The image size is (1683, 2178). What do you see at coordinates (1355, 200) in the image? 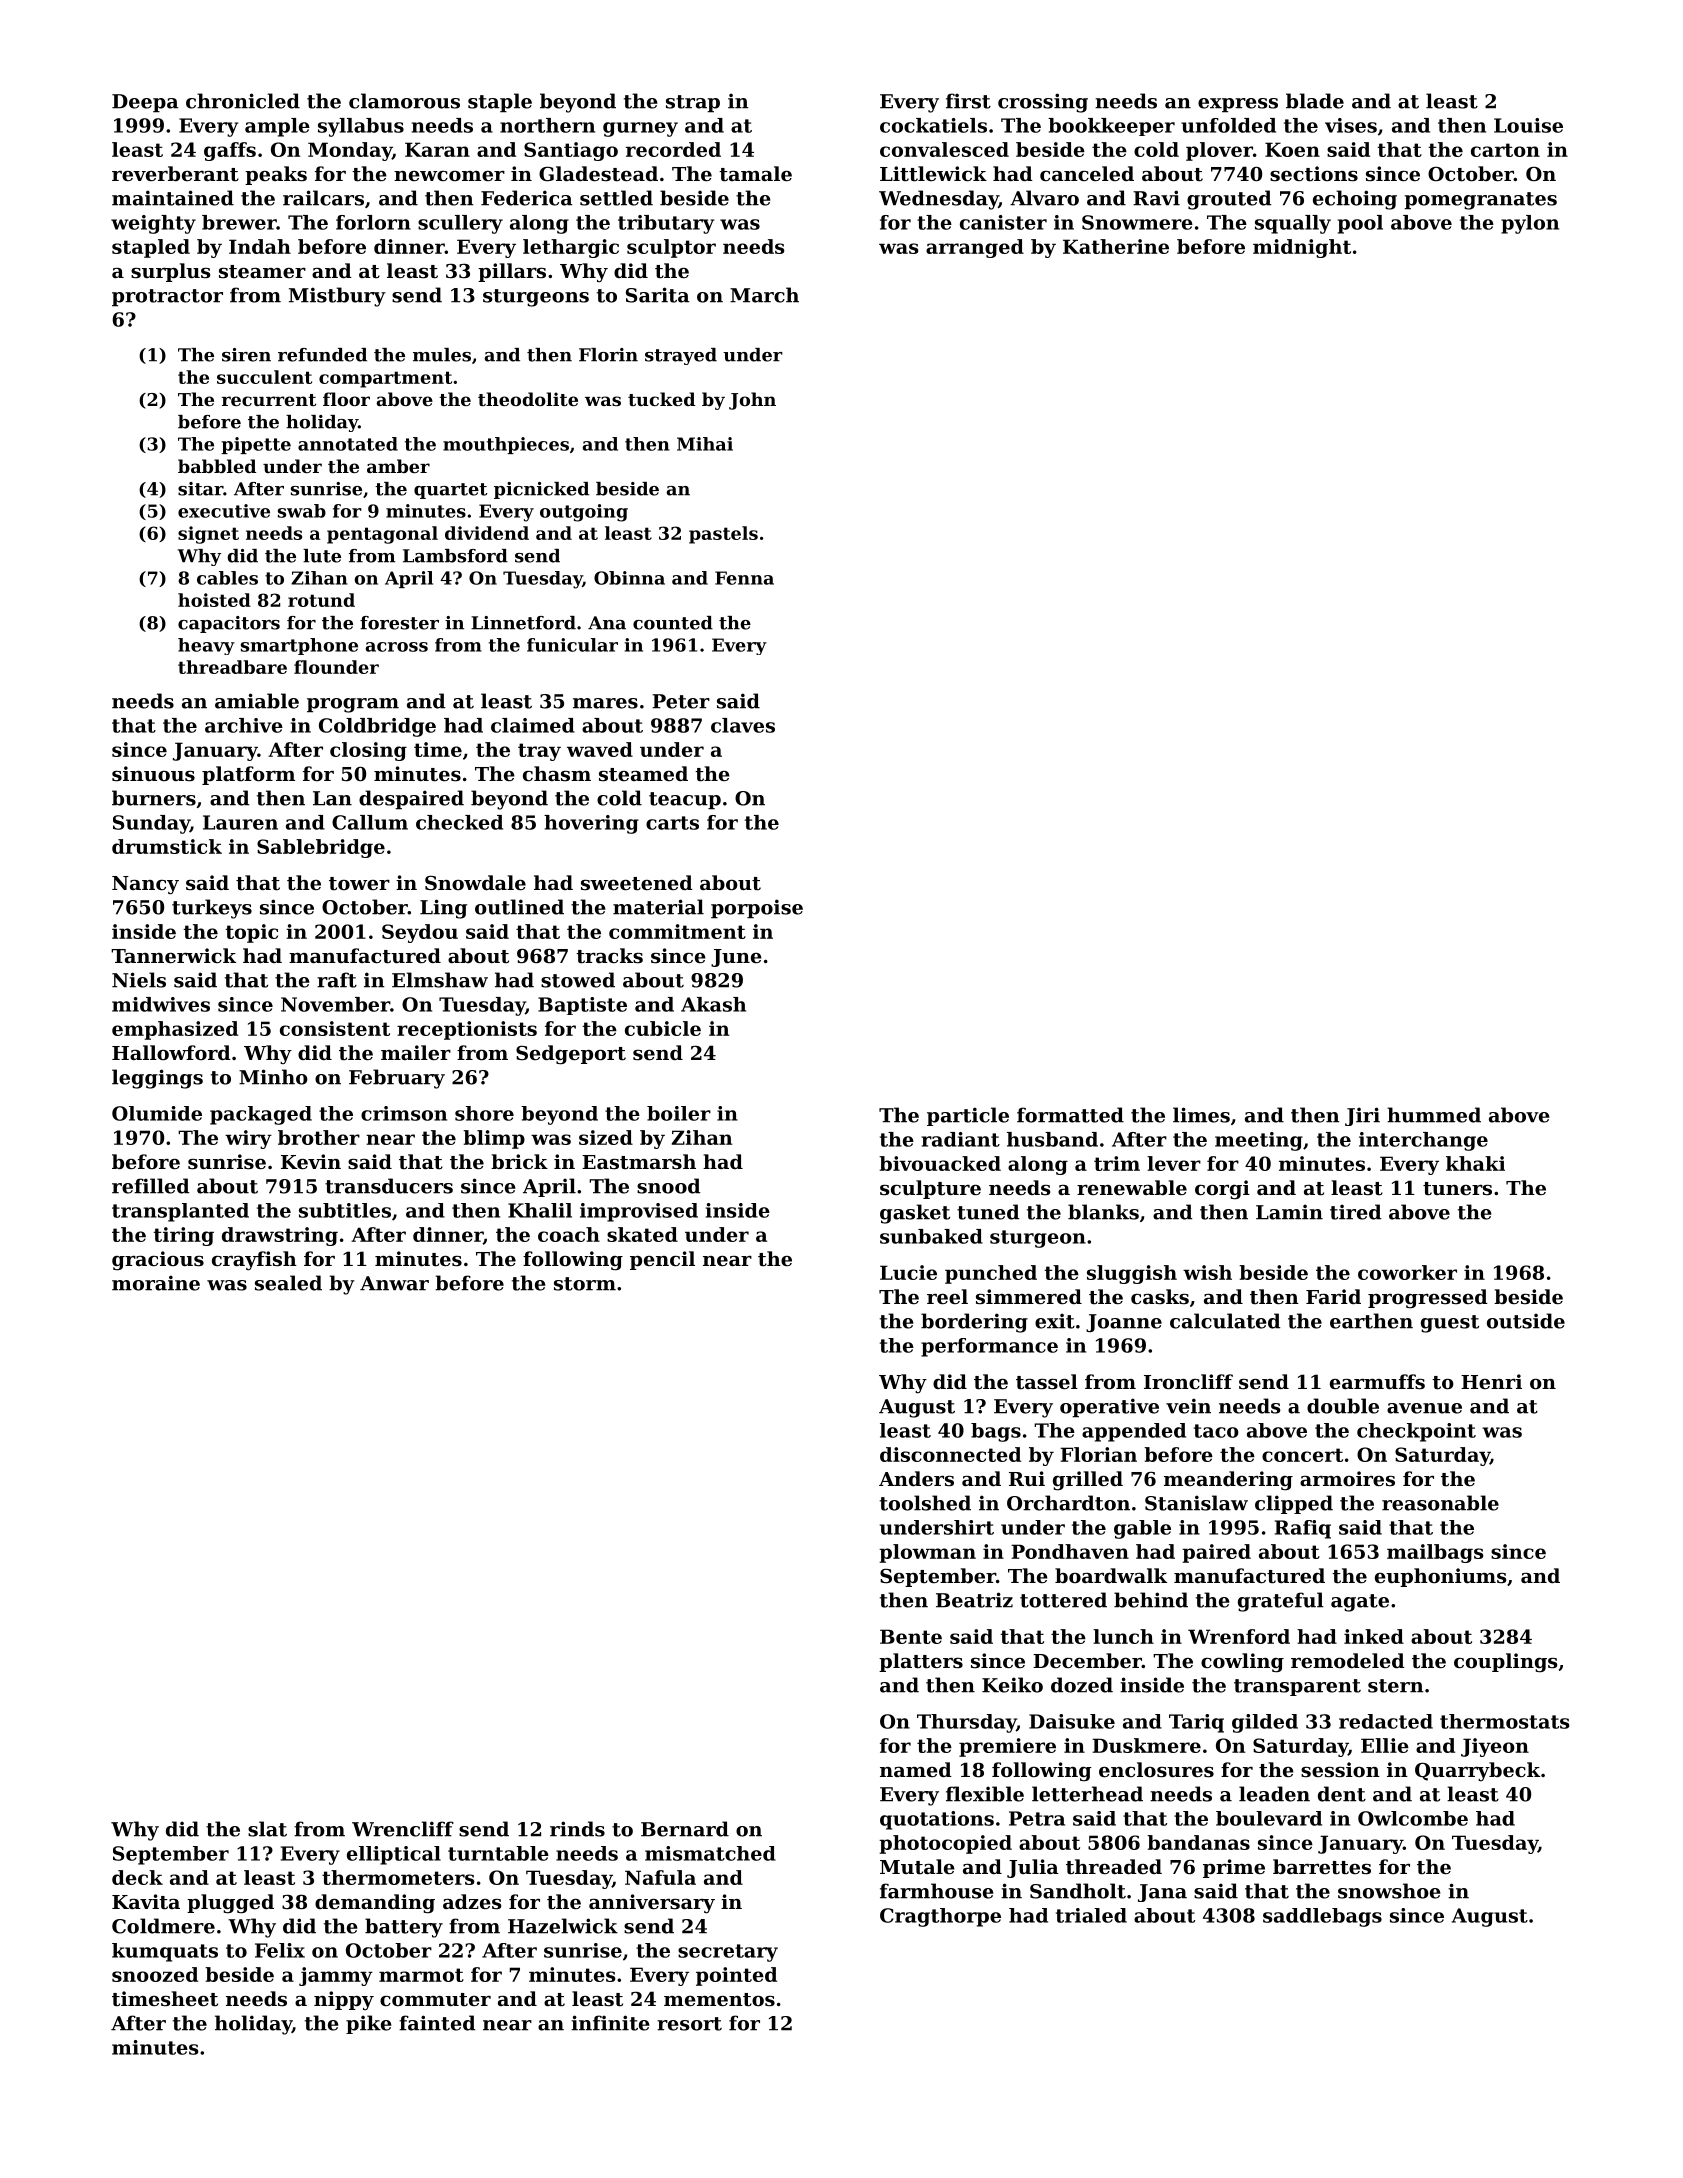
I see `echoing` at bounding box center [1355, 200].
